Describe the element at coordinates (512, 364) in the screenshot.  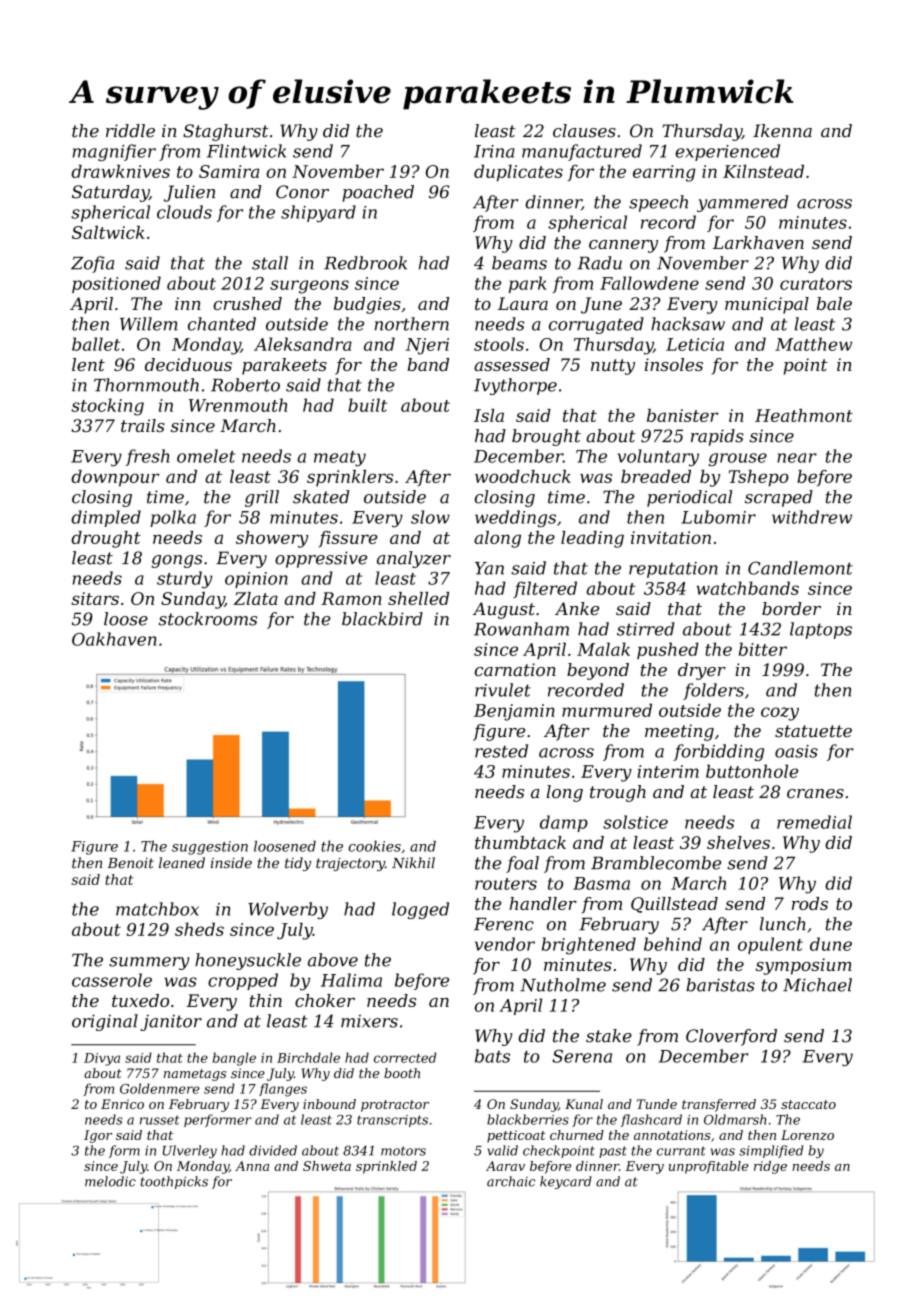
I see `assessed` at that location.
